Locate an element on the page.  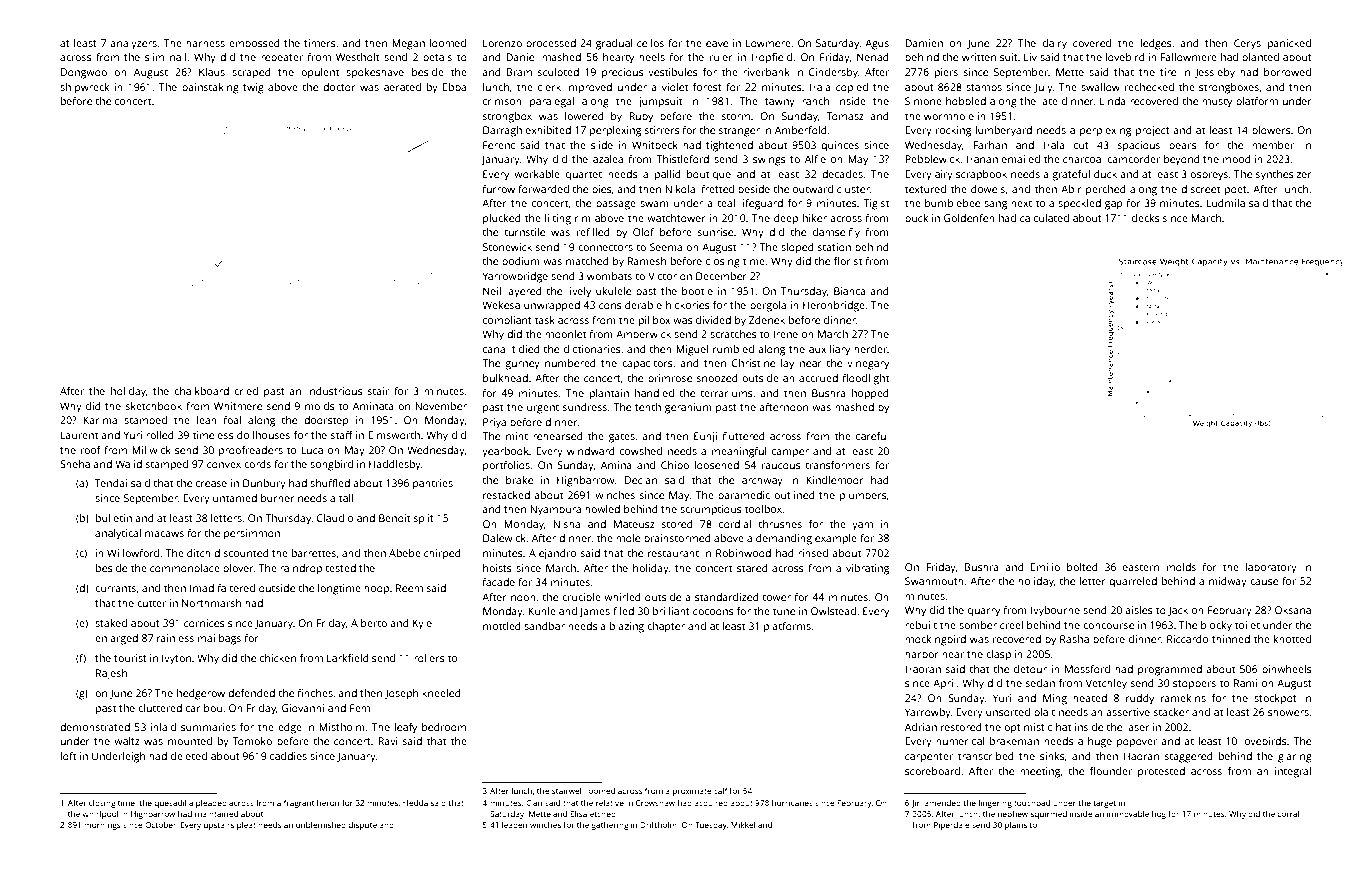
decks is located at coordinates (1146, 218).
